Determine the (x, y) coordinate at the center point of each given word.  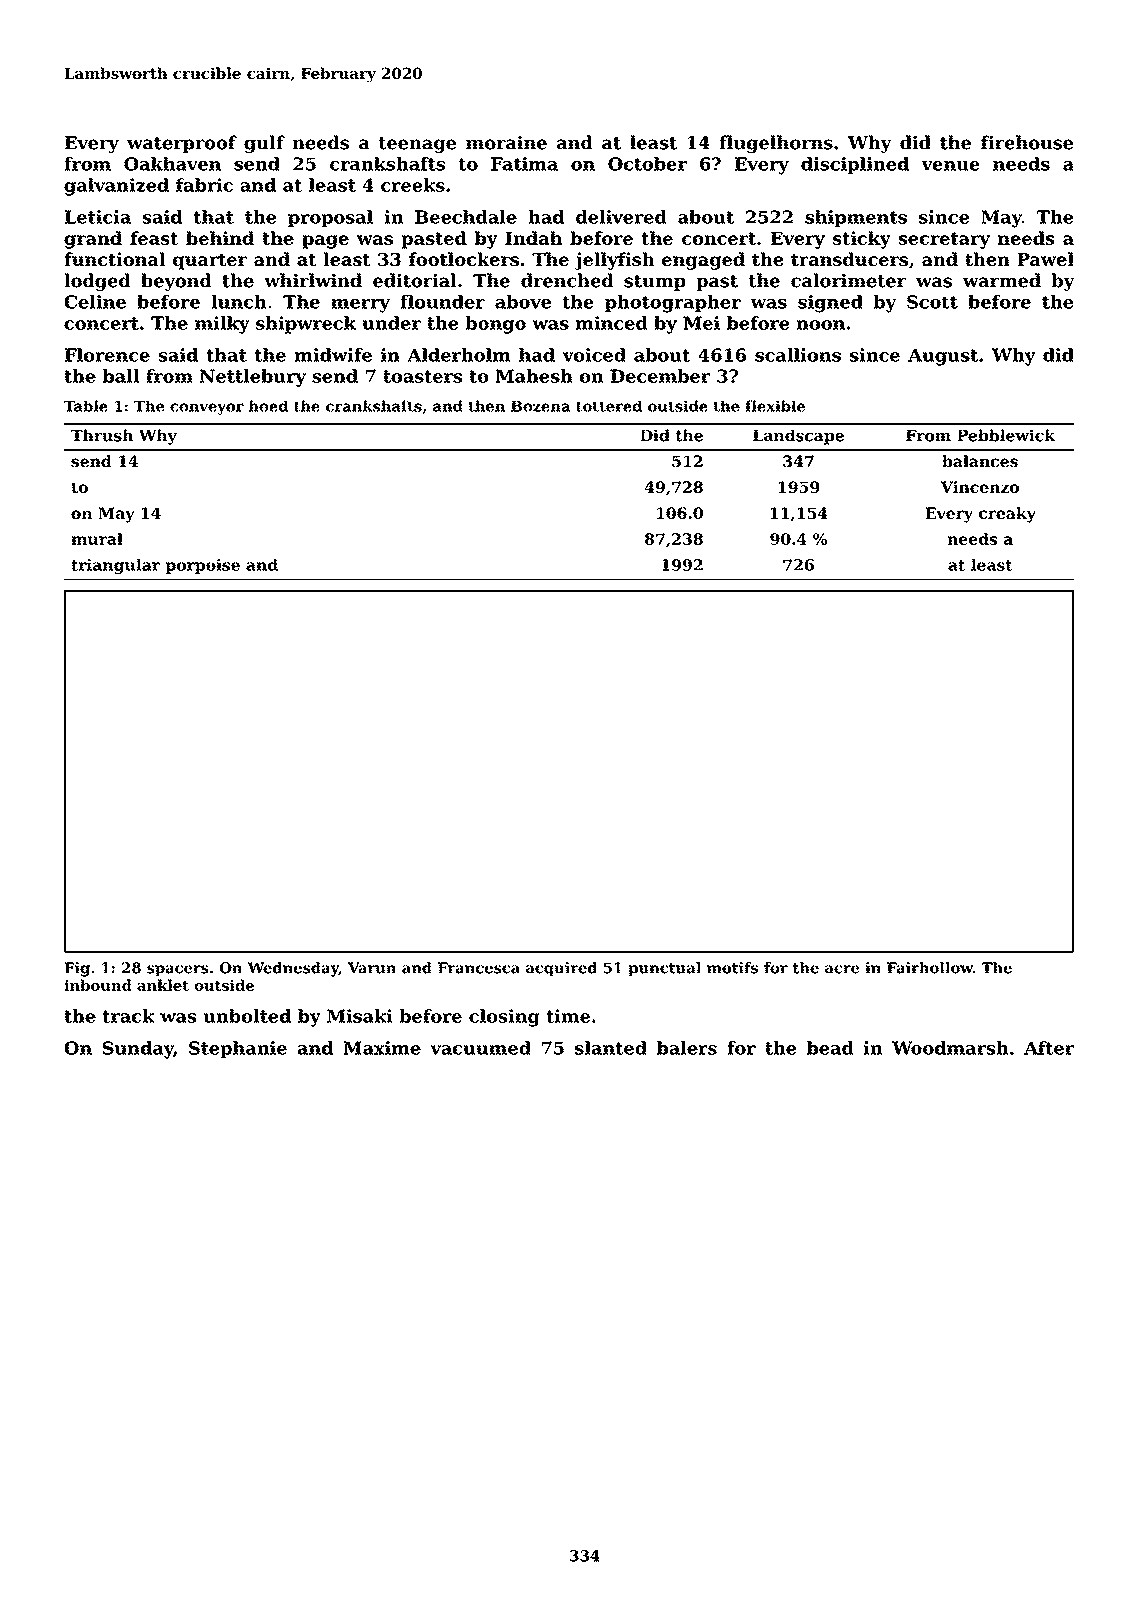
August (943, 357)
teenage (417, 145)
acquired (561, 969)
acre (842, 969)
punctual (664, 969)
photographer (673, 304)
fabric (204, 185)
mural (97, 539)
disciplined (855, 165)
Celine (95, 302)
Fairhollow (930, 968)
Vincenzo (979, 487)
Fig (77, 969)
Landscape (798, 437)
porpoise (202, 566)
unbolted (247, 1016)
